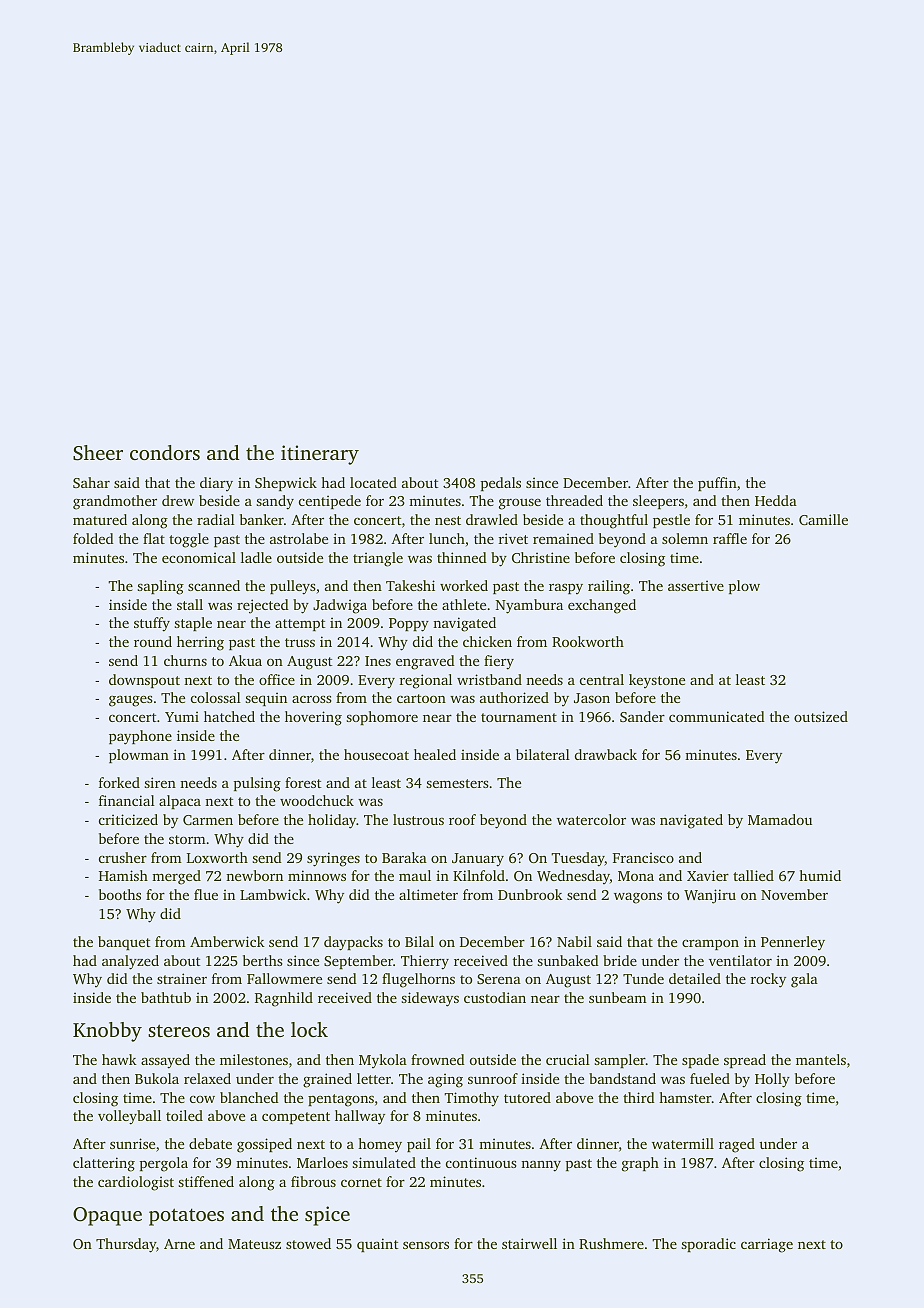 This page has width=924, height=1308. Describe the element at coordinates (104, 1164) in the page. I see `clattering` at that location.
